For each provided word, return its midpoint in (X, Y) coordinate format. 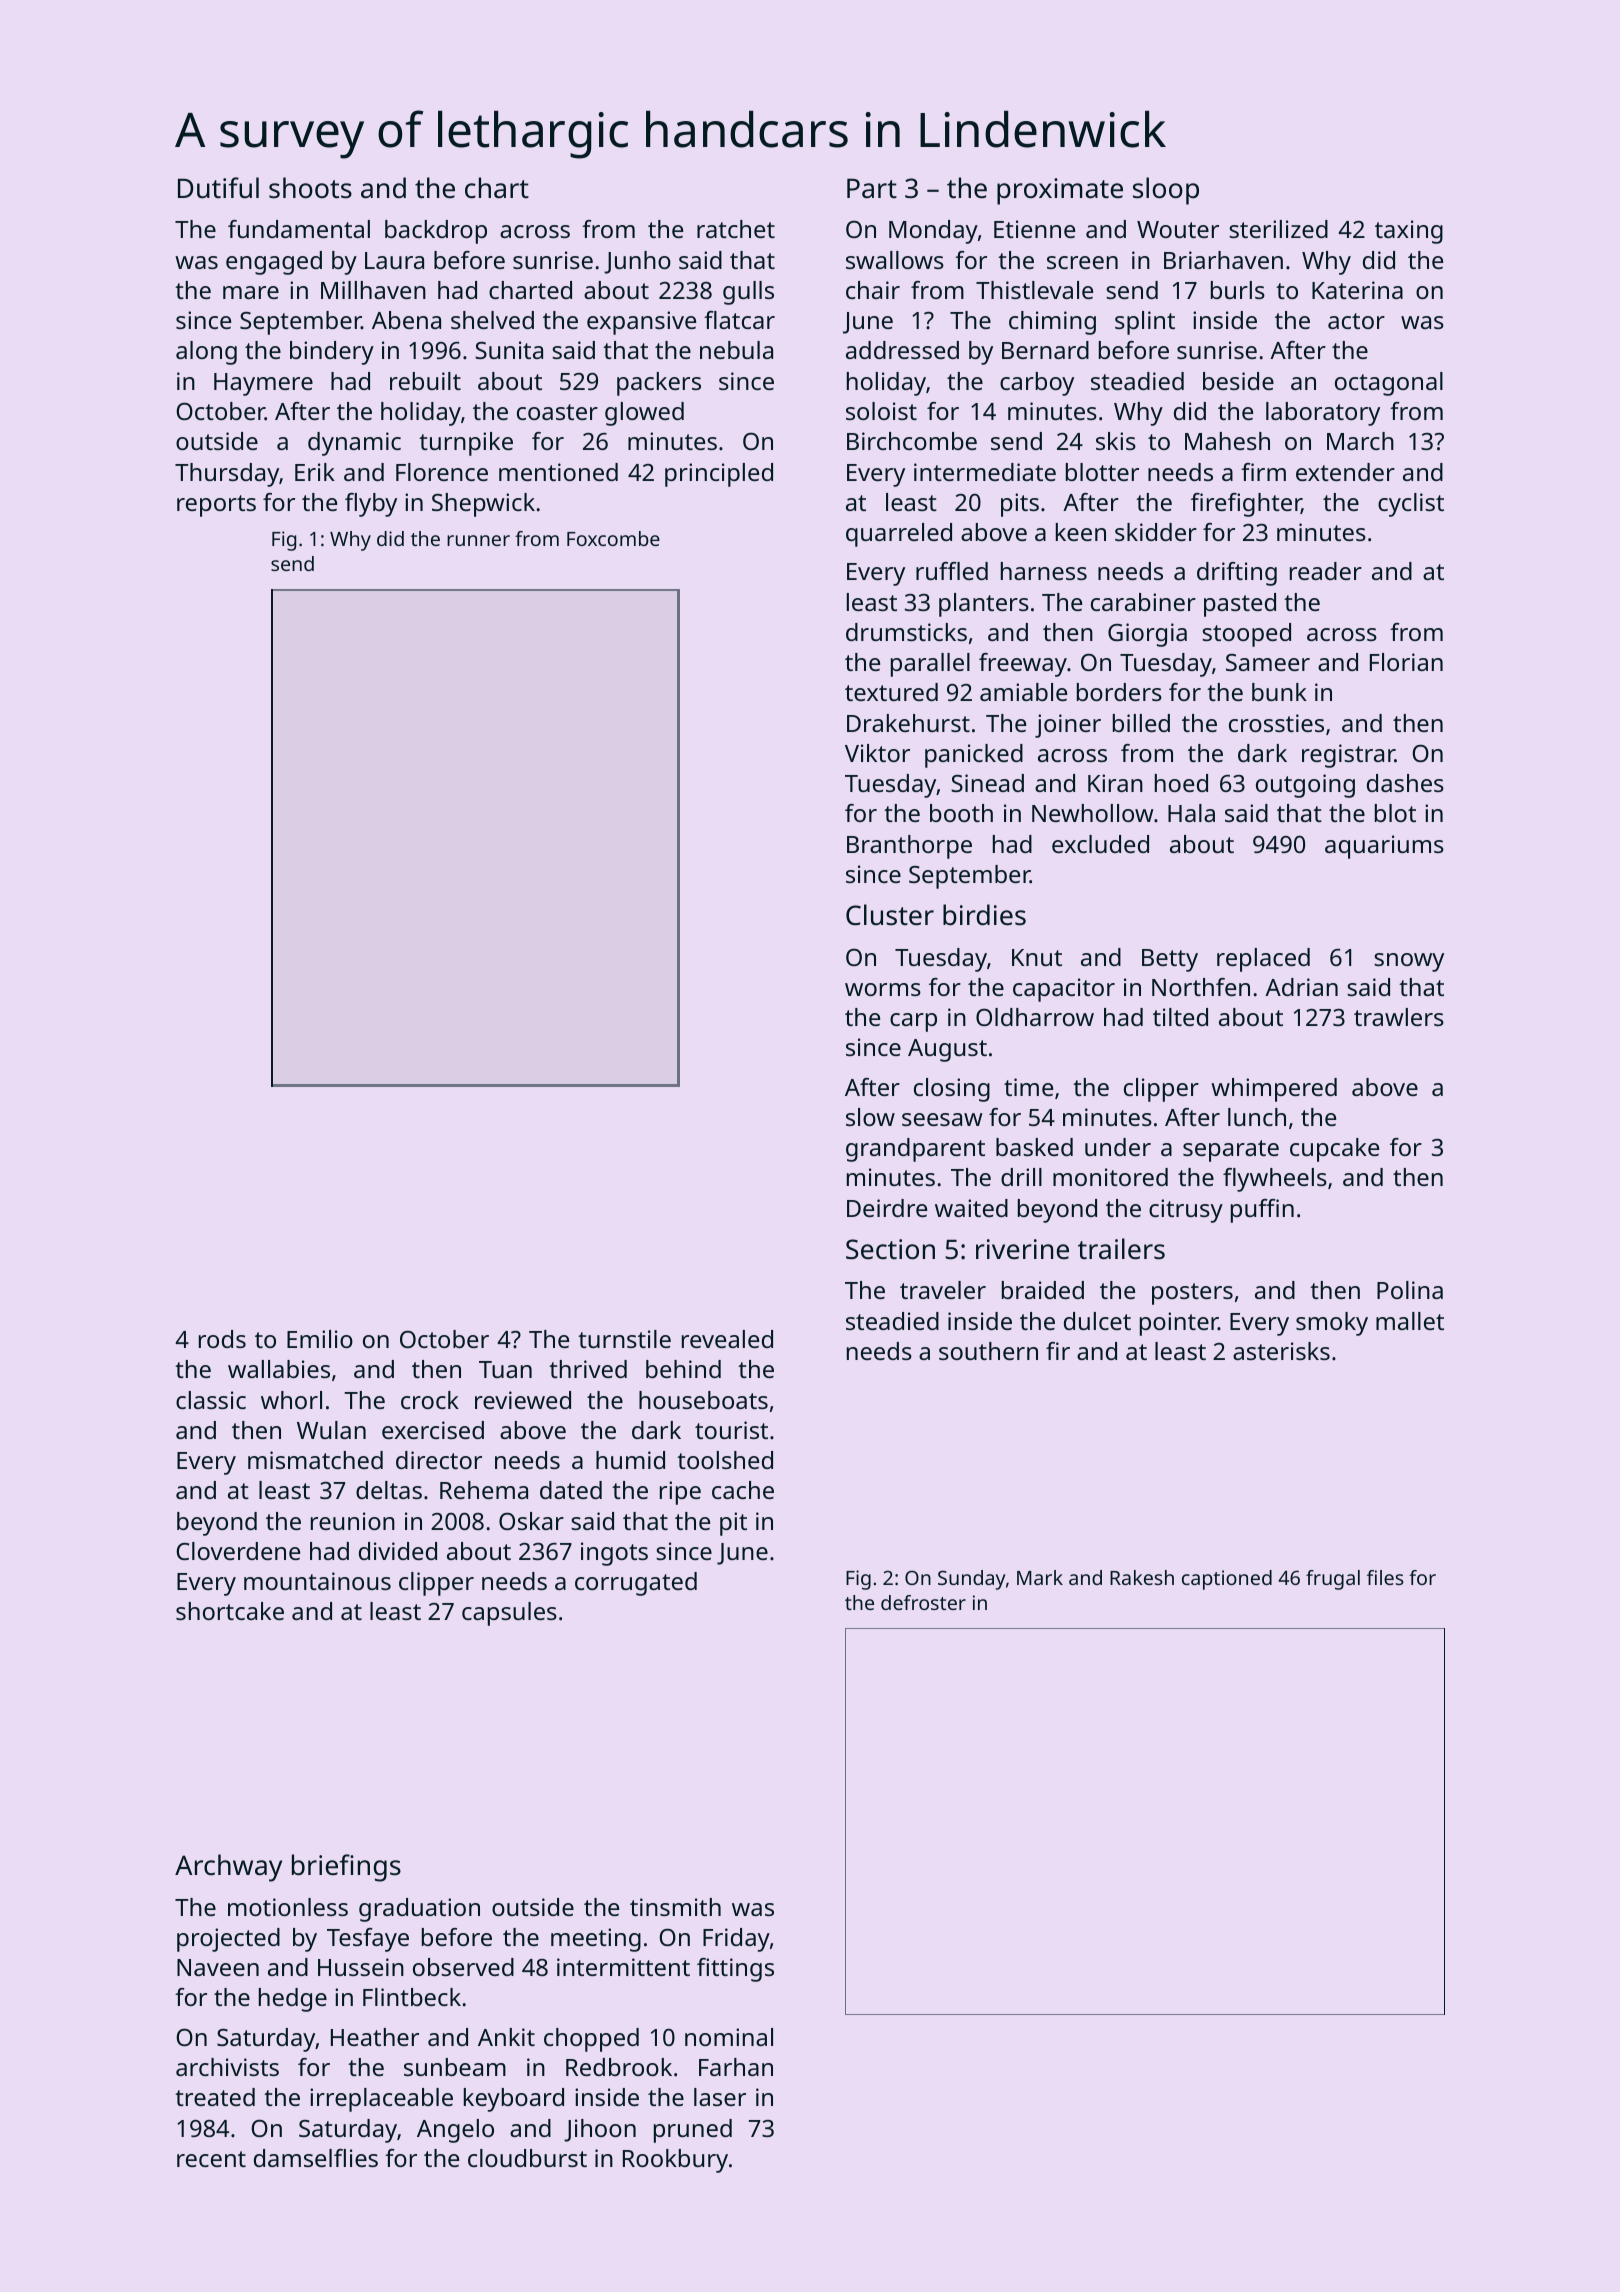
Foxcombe (613, 538)
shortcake (230, 1611)
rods (222, 1339)
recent (211, 2159)
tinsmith (675, 1907)
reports (216, 506)
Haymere (263, 384)
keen (1081, 532)
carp (913, 1022)
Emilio (320, 1339)
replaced (1263, 960)
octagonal (1389, 384)
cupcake (1334, 1150)
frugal (1333, 1580)
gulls (748, 293)
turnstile (624, 1339)
